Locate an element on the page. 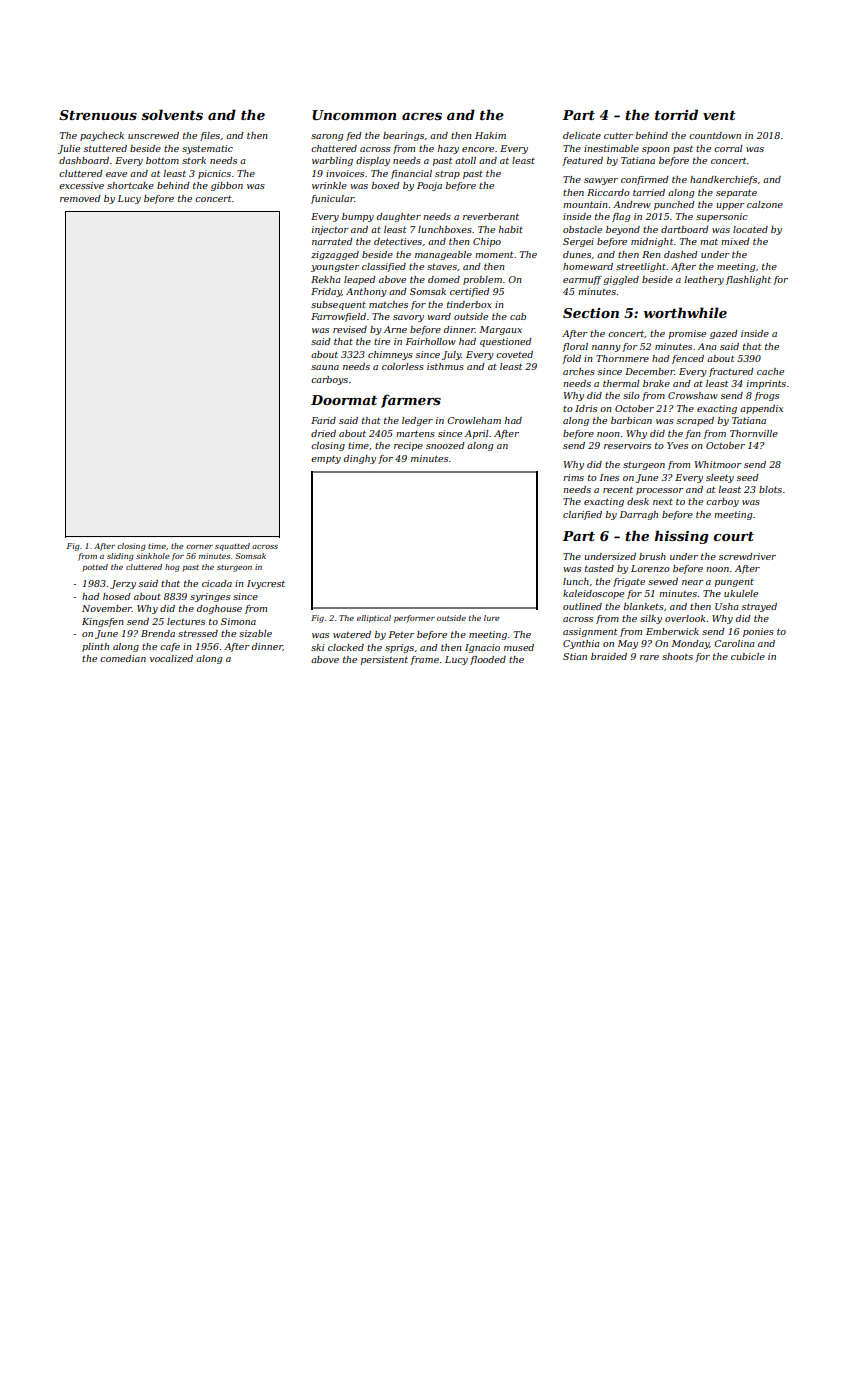 The image size is (849, 1400). torrid is located at coordinates (676, 114).
